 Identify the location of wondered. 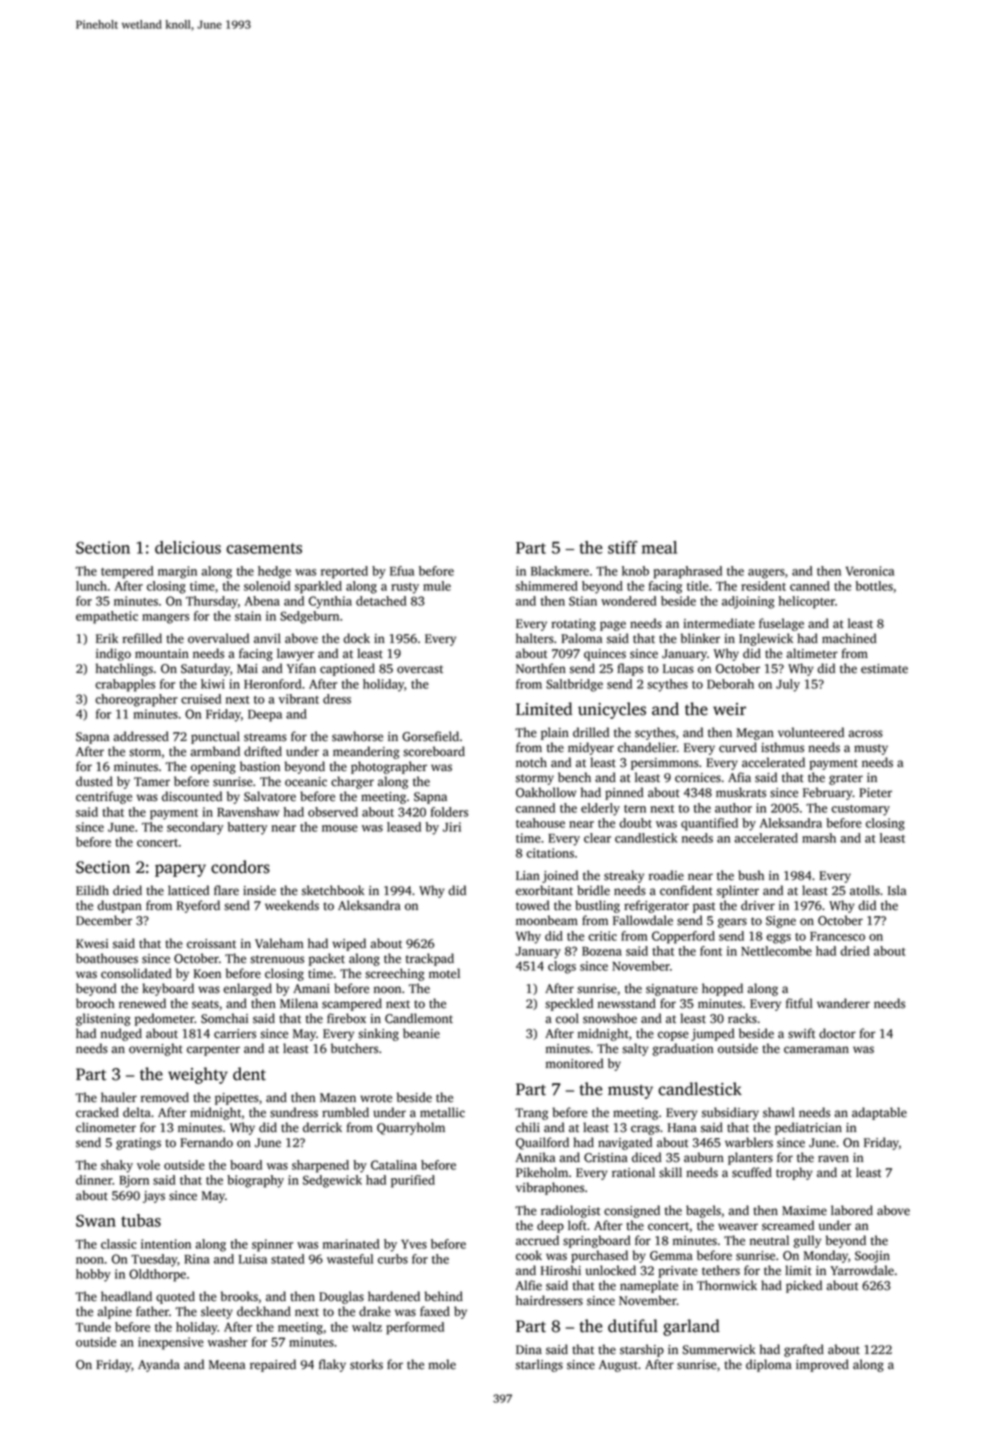
(628, 601).
